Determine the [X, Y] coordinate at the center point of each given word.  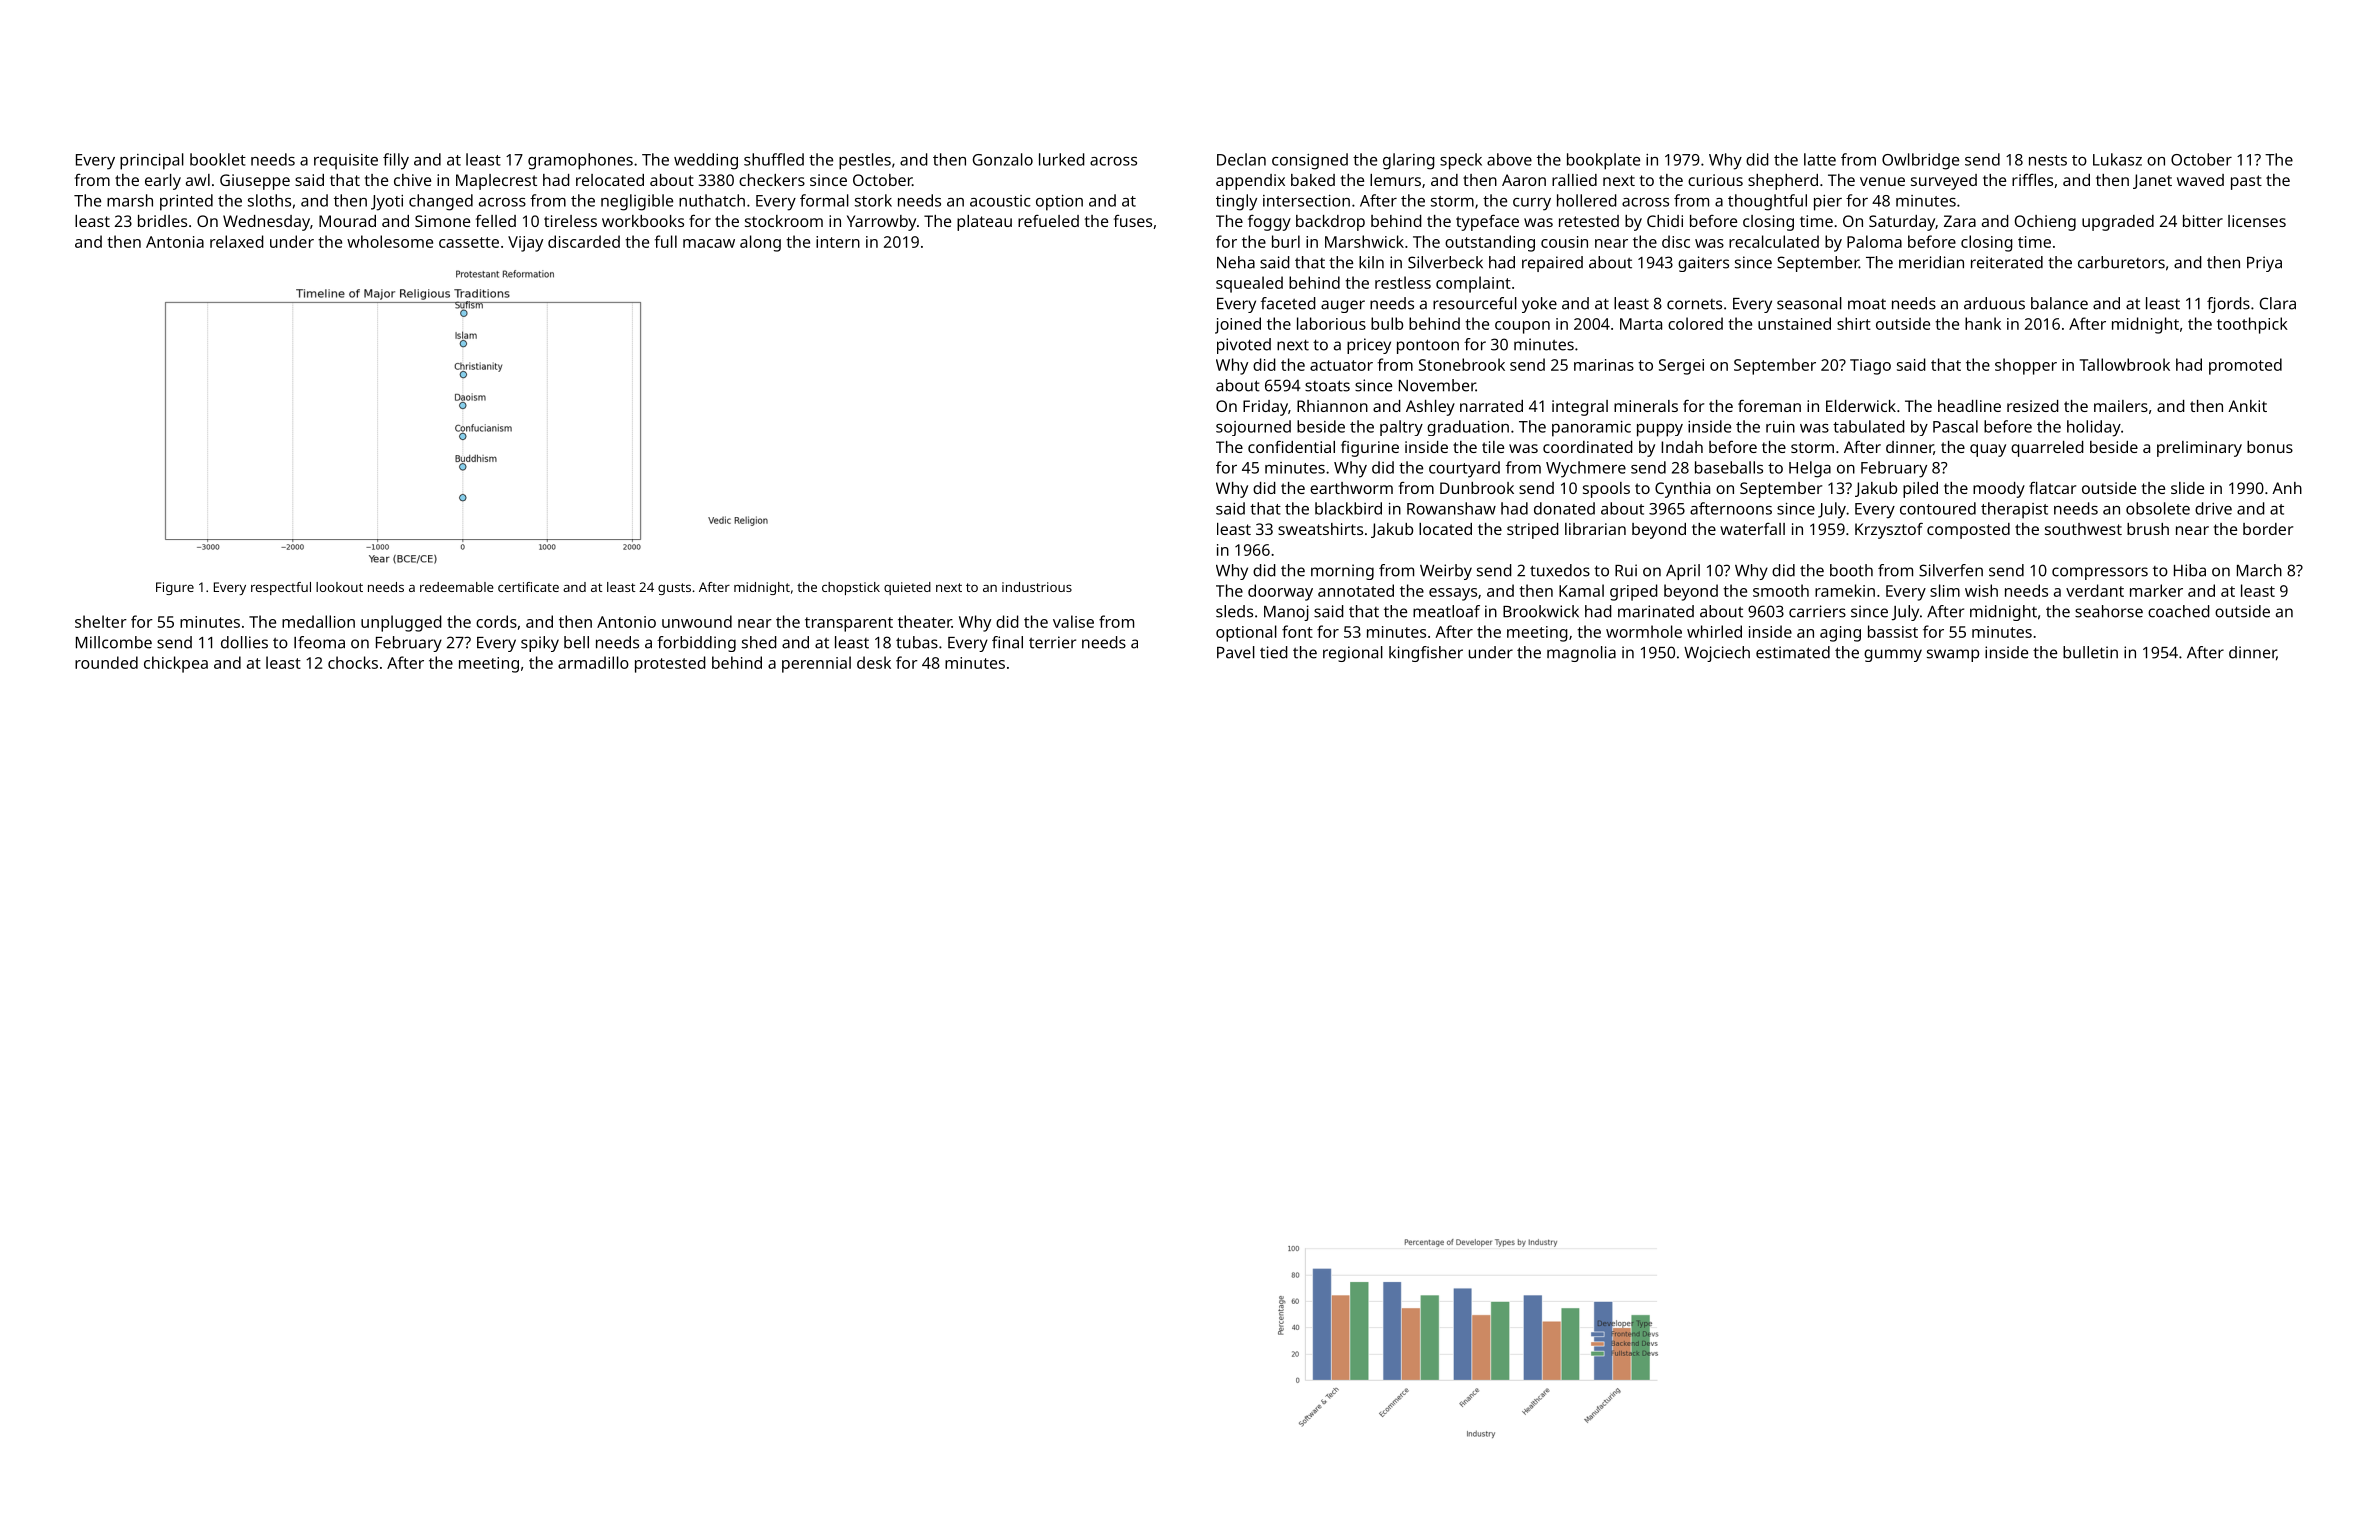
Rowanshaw [1451, 508]
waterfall [1752, 529]
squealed [1249, 284]
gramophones [580, 161]
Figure [175, 588]
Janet [2152, 181]
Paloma [1874, 241]
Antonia [175, 242]
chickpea [176, 664]
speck [1461, 161]
